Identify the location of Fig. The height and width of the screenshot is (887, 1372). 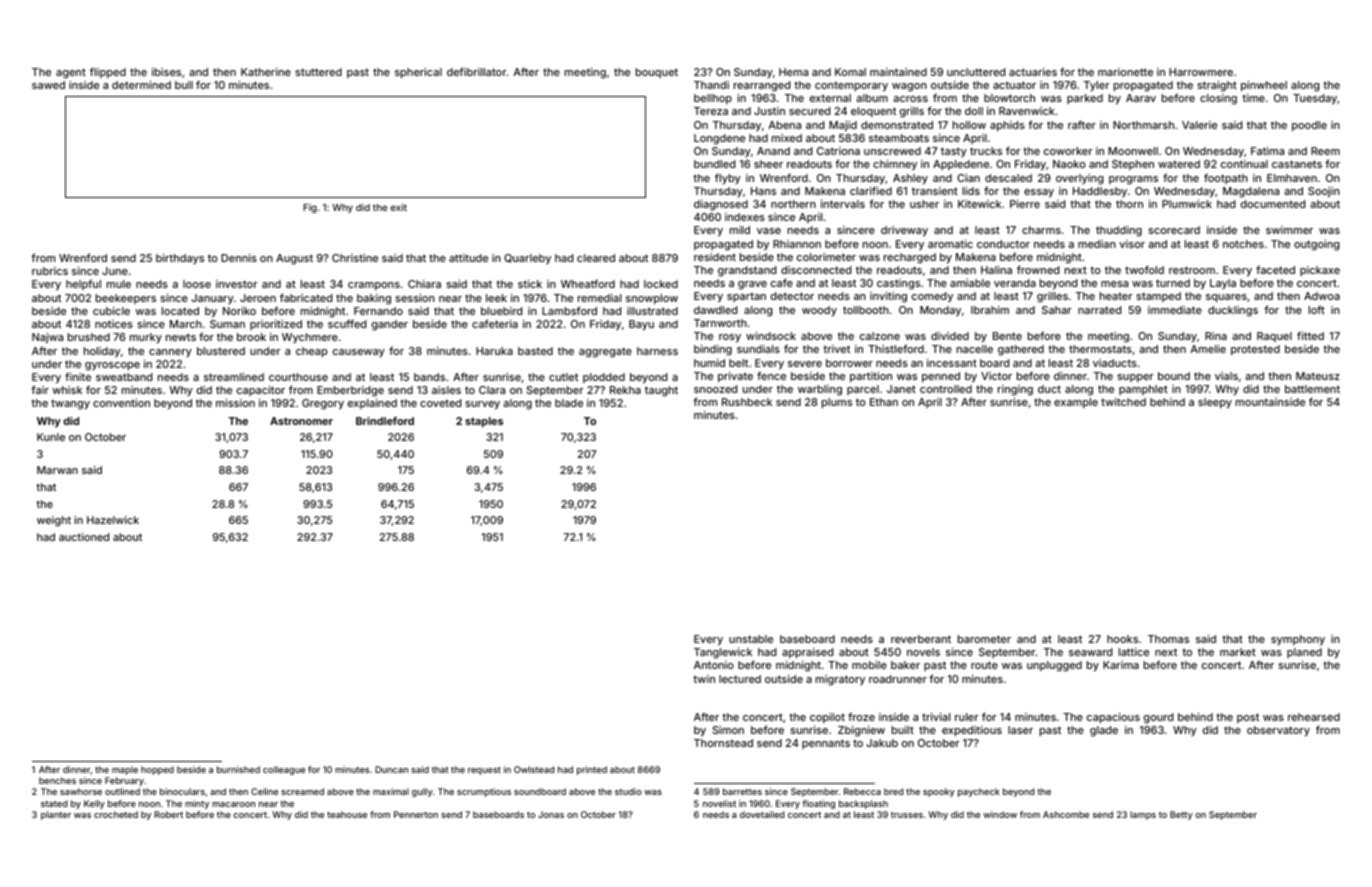
(310, 208).
